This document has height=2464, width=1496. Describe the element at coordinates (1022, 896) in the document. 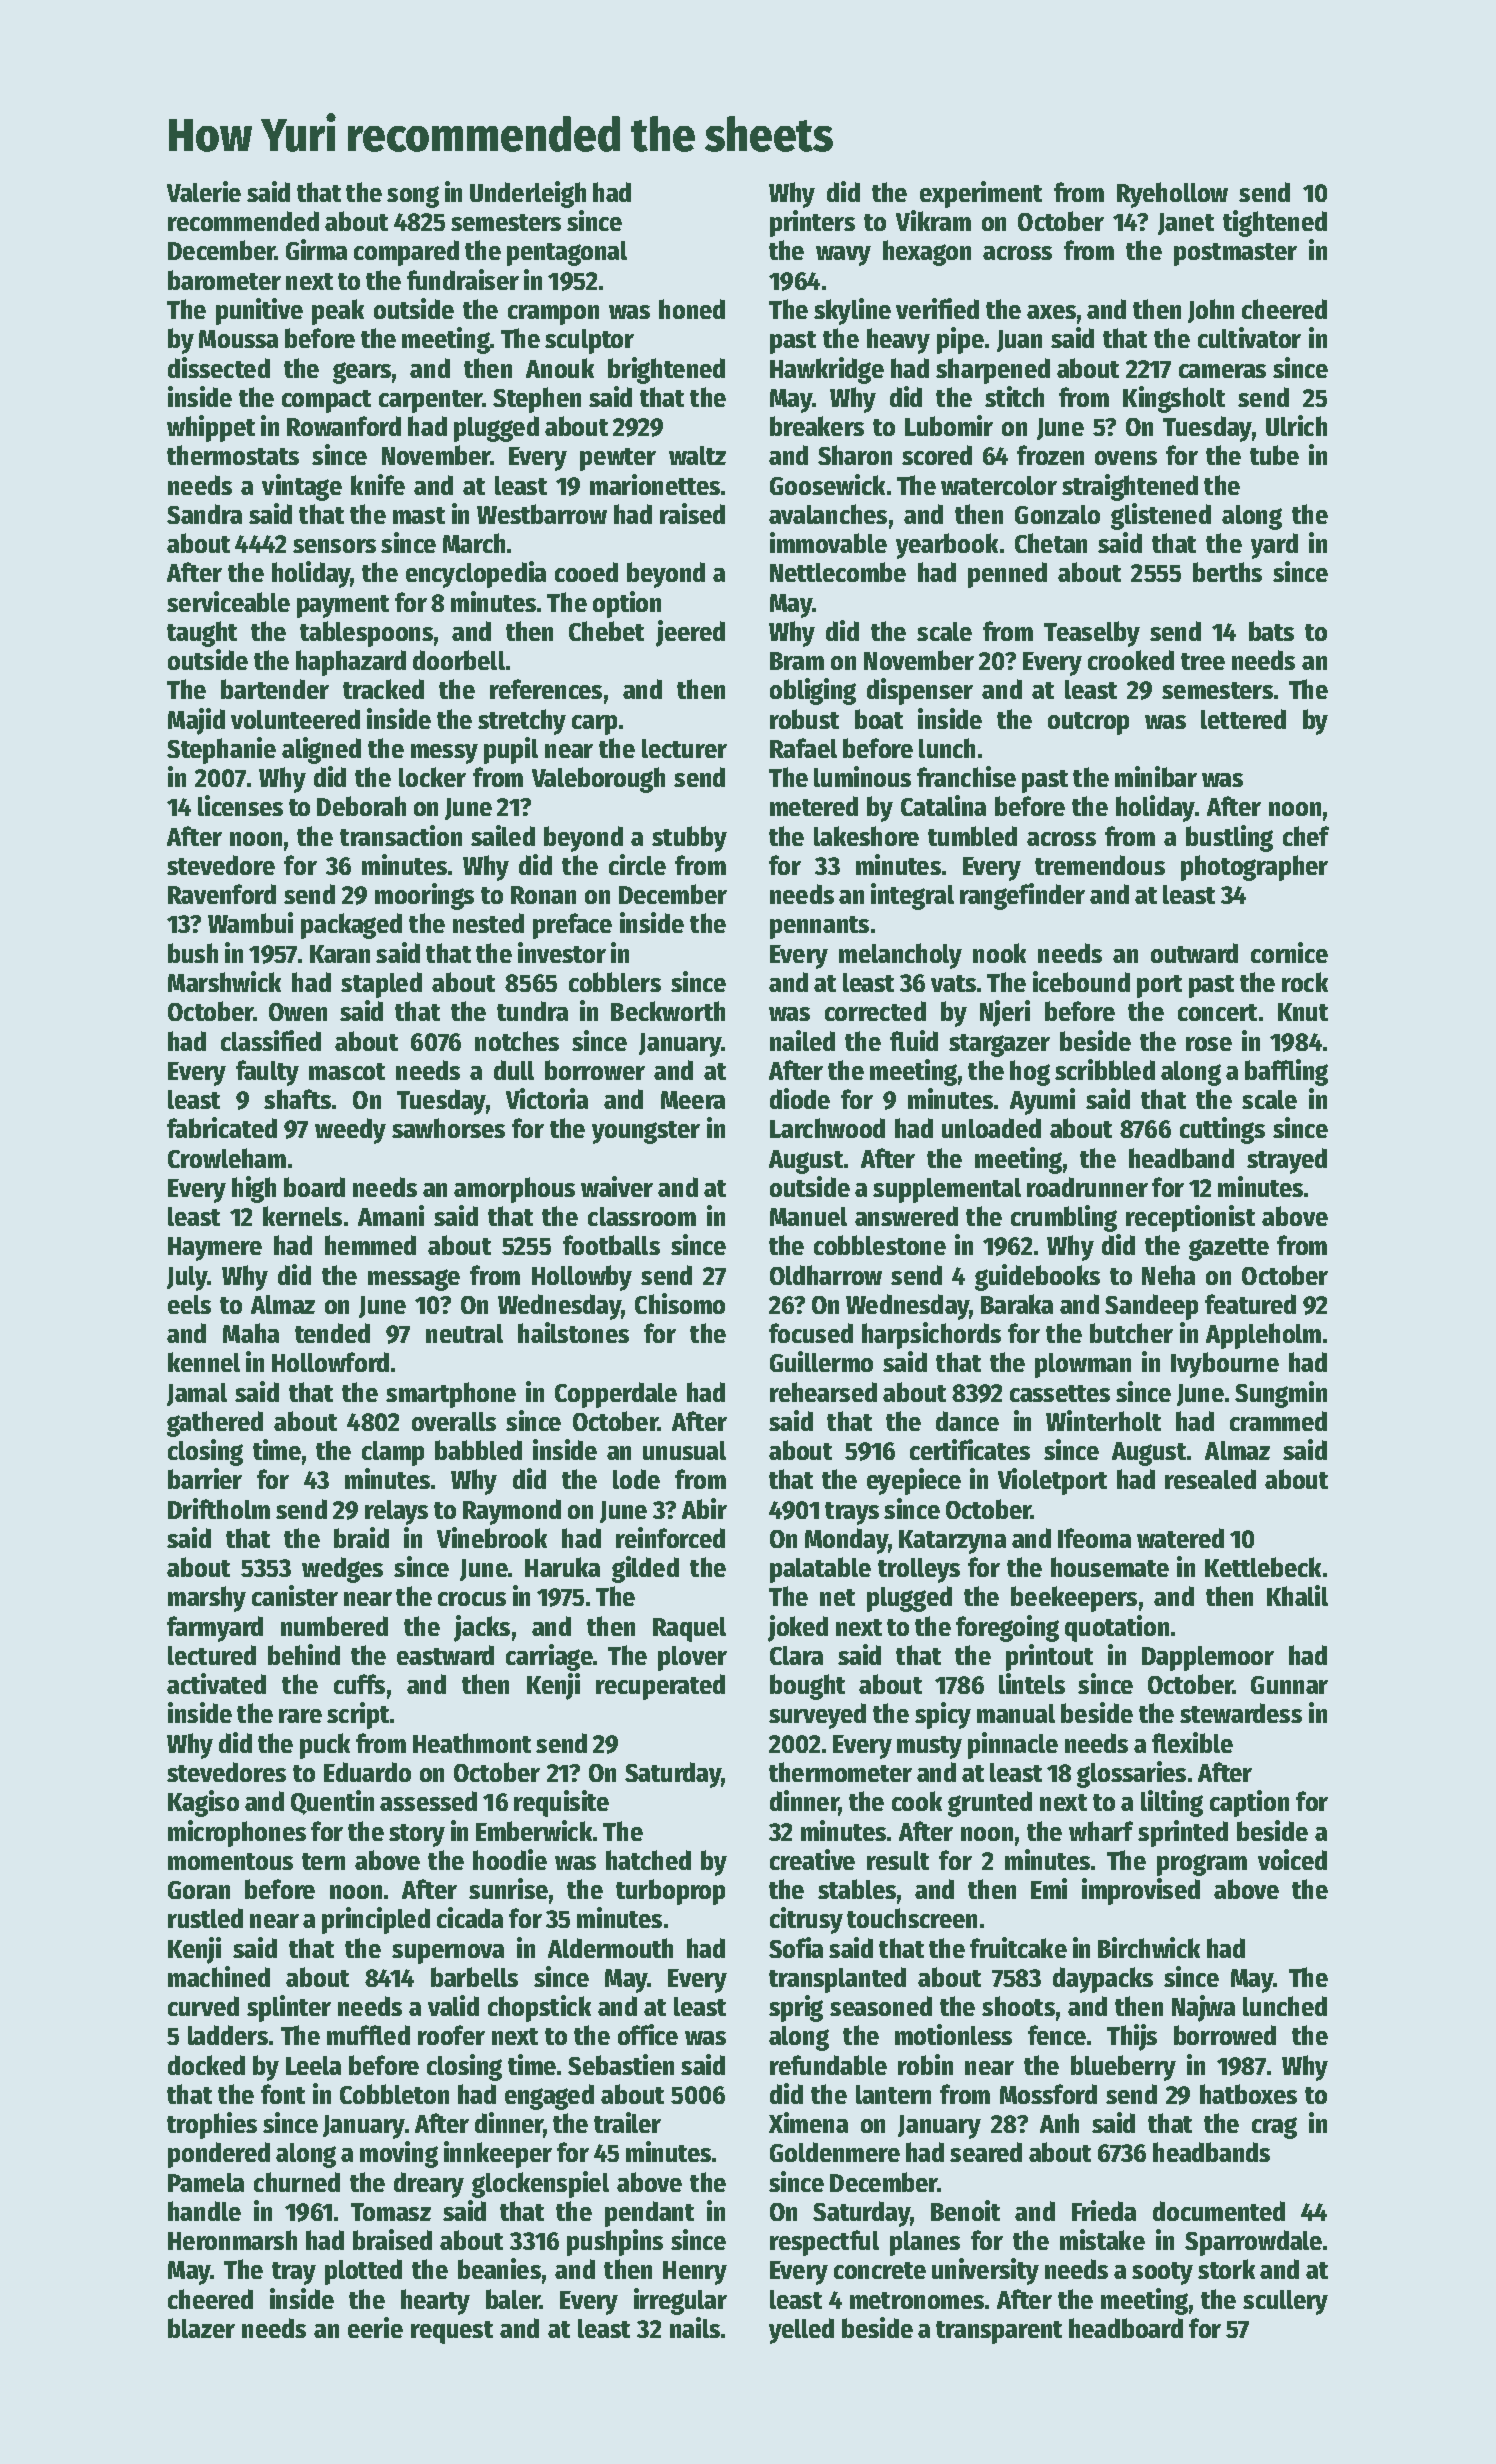

I see `rangefinder` at that location.
